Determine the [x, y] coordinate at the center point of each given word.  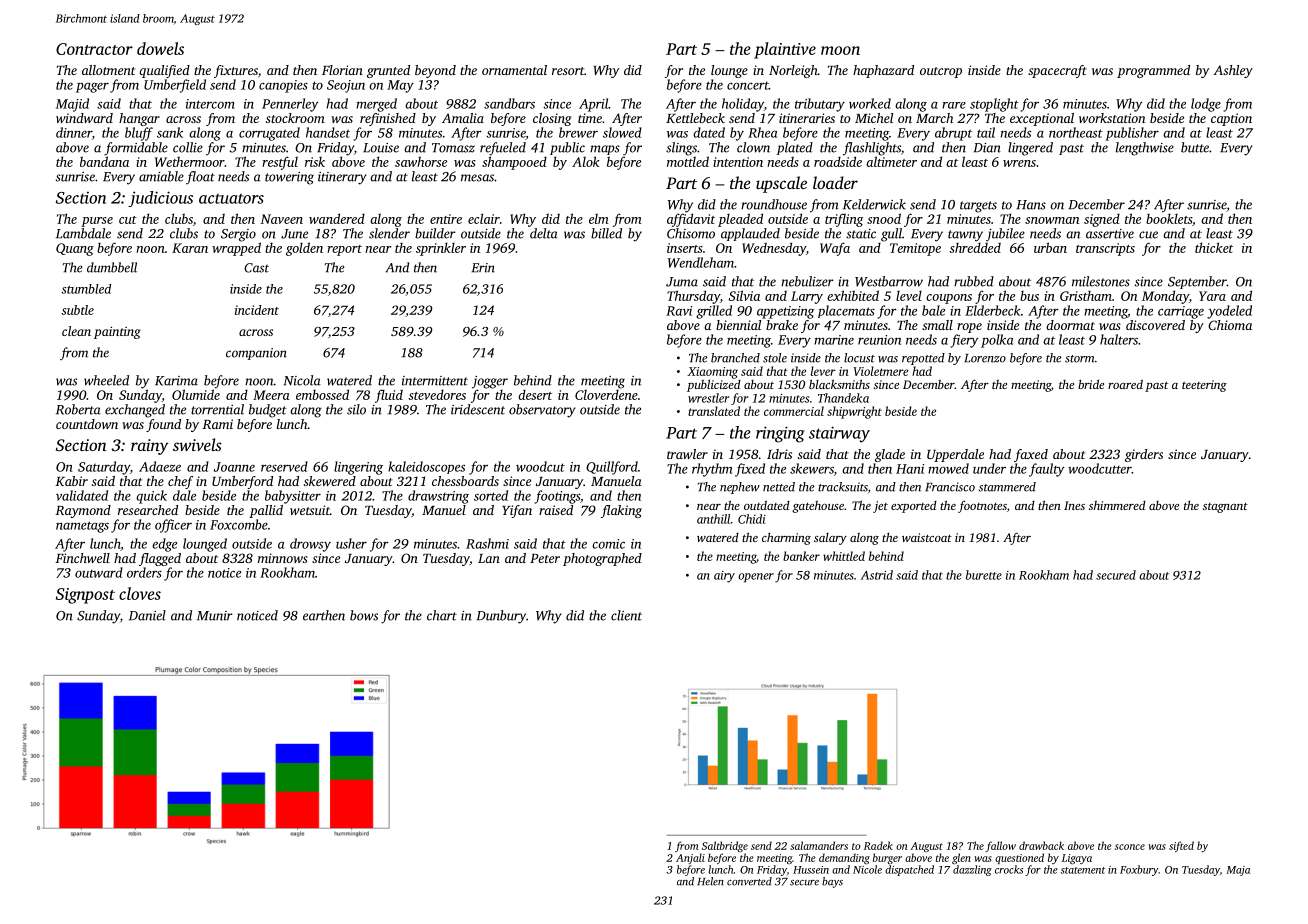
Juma [682, 282]
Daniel [147, 615]
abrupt [953, 134]
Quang [75, 249]
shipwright [854, 412]
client [626, 615]
